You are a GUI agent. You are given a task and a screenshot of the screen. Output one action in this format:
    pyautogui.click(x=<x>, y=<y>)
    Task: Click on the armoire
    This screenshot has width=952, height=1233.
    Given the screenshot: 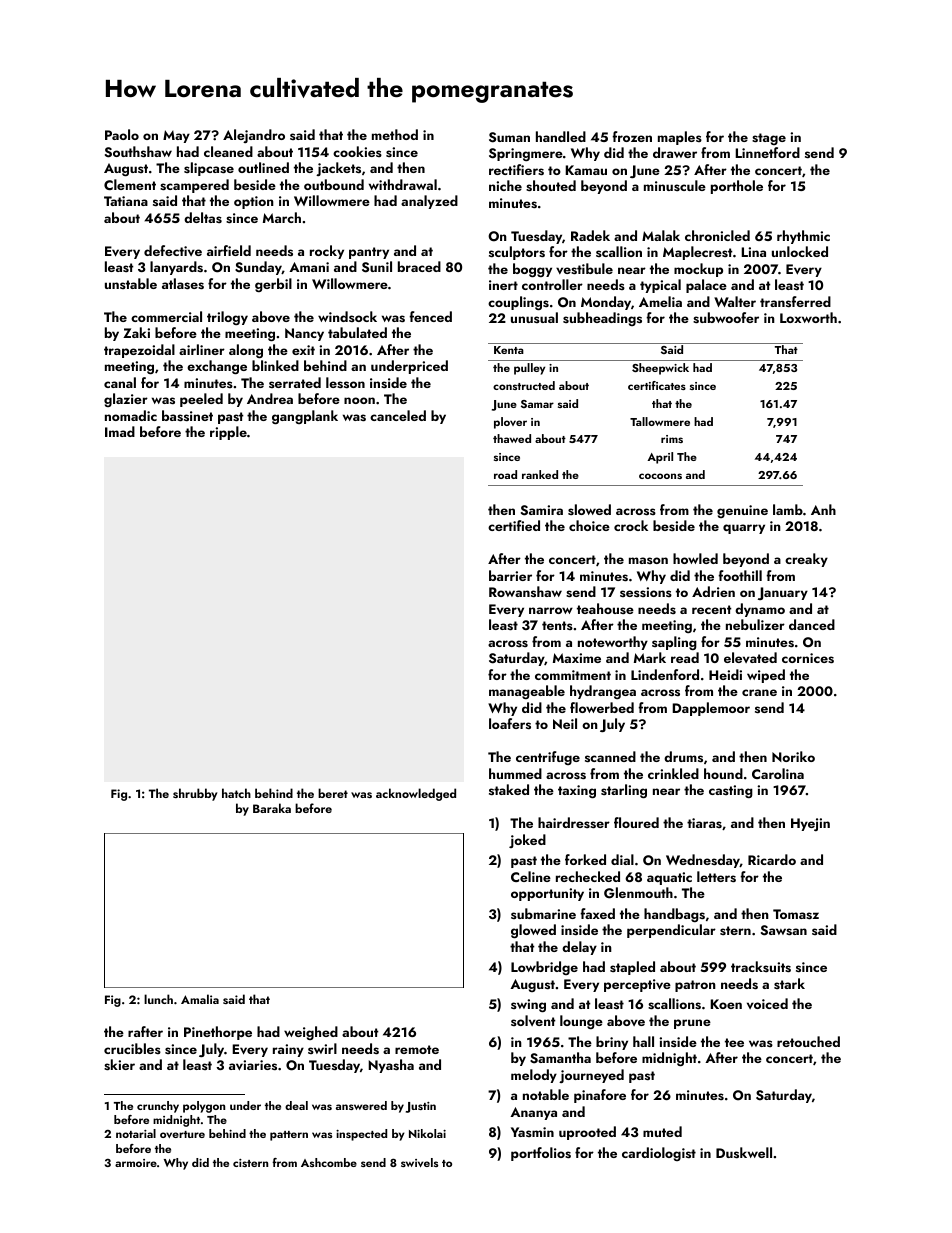 What is the action you would take?
    pyautogui.click(x=136, y=1163)
